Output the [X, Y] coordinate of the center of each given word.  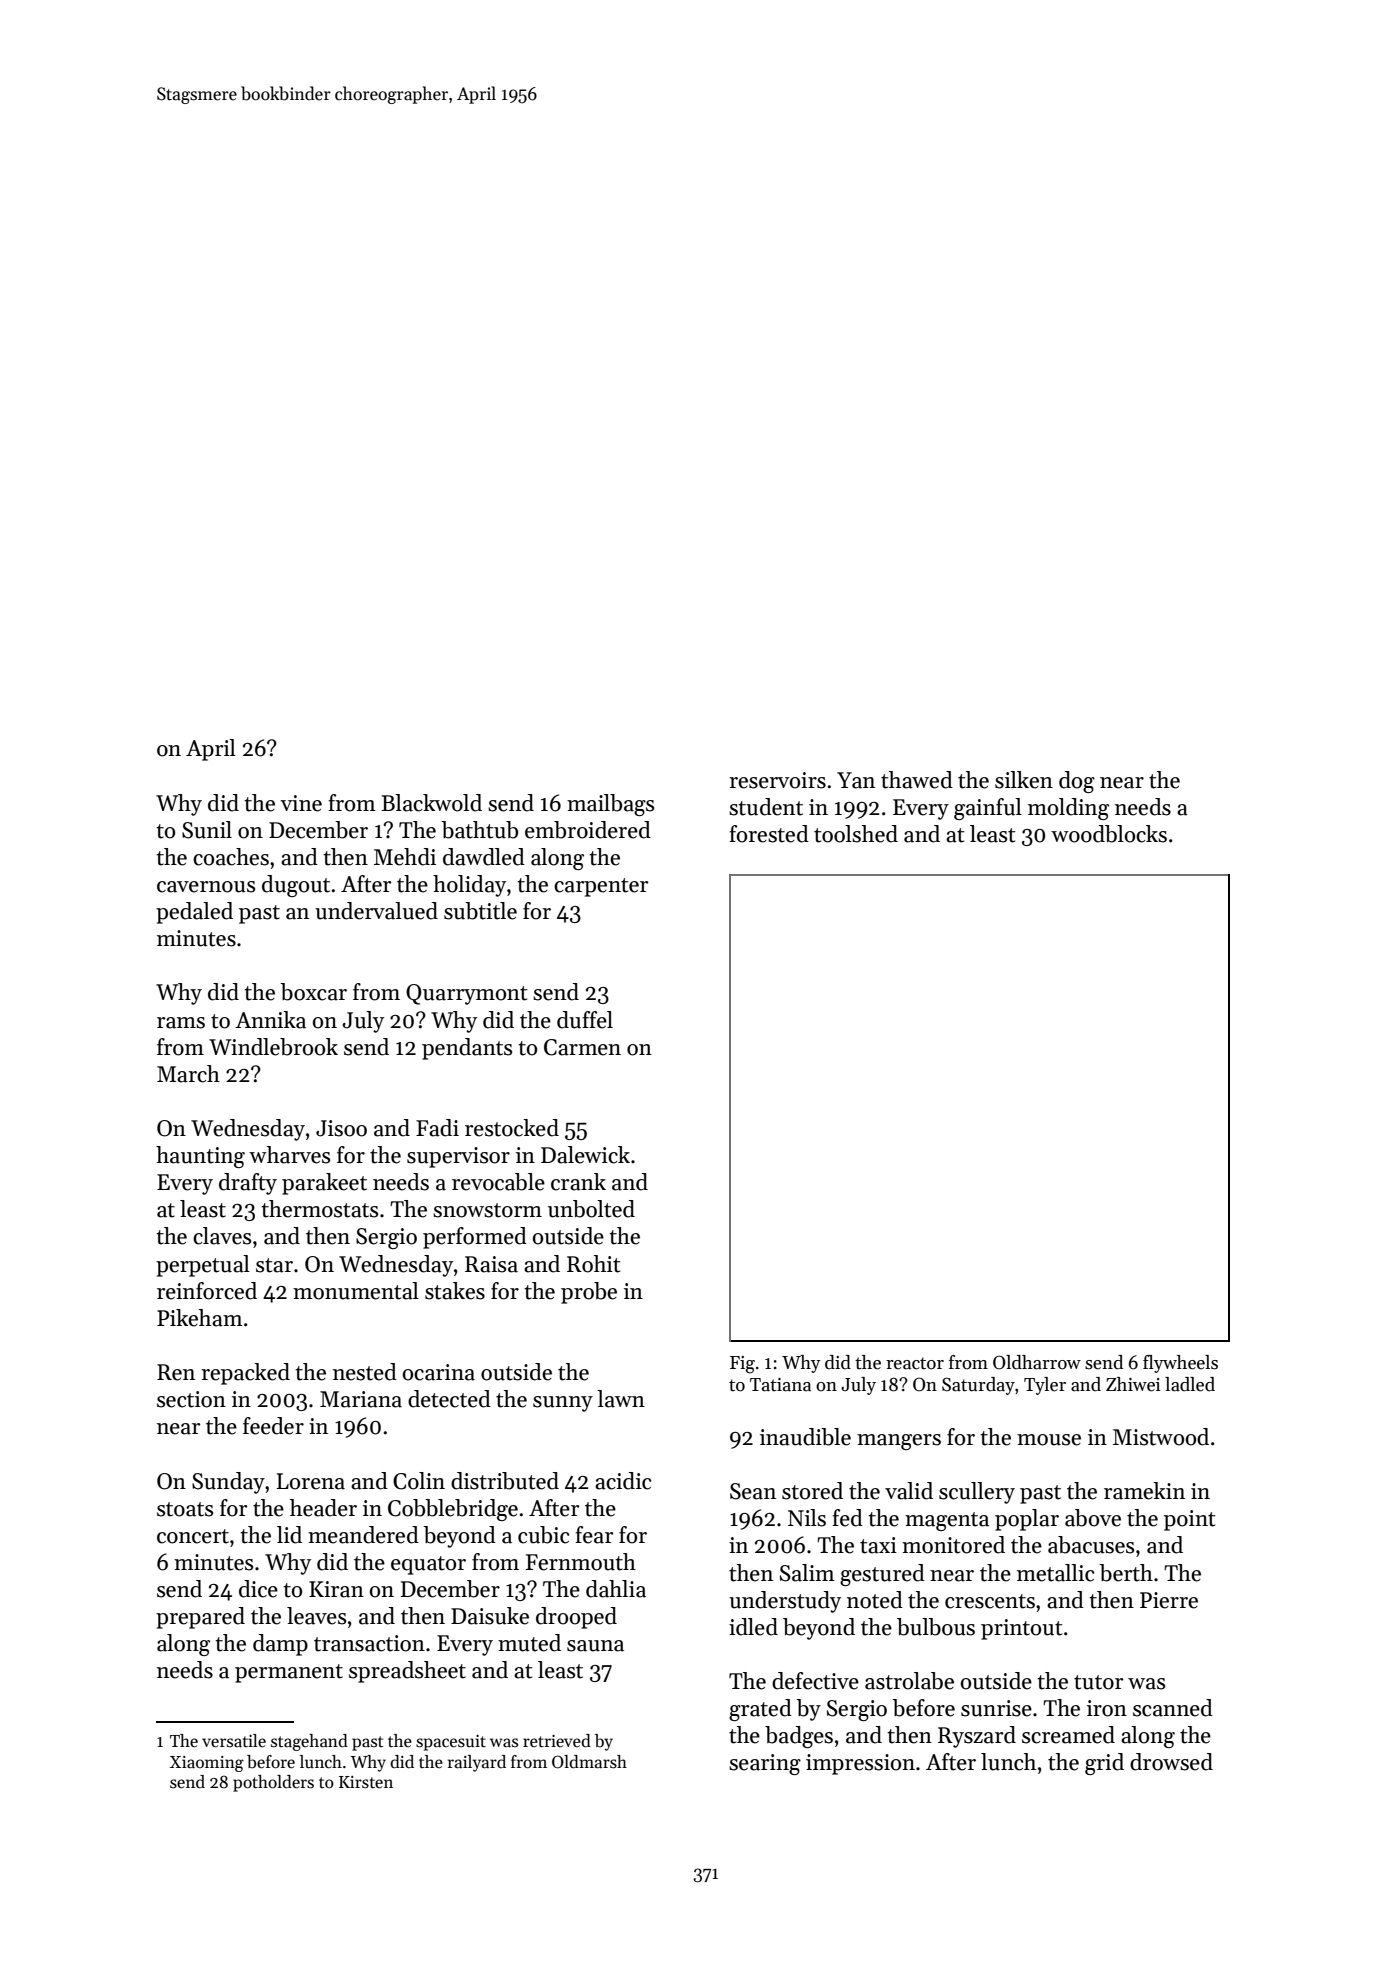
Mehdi [405, 857]
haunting [200, 1157]
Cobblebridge [453, 1510]
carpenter [601, 887]
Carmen [582, 1047]
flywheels [1180, 1364]
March [188, 1074]
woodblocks [1109, 834]
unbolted [591, 1209]
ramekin [1144, 1491]
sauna [595, 1646]
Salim [807, 1573]
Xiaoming [207, 1764]
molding [1068, 809]
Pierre [1169, 1600]
